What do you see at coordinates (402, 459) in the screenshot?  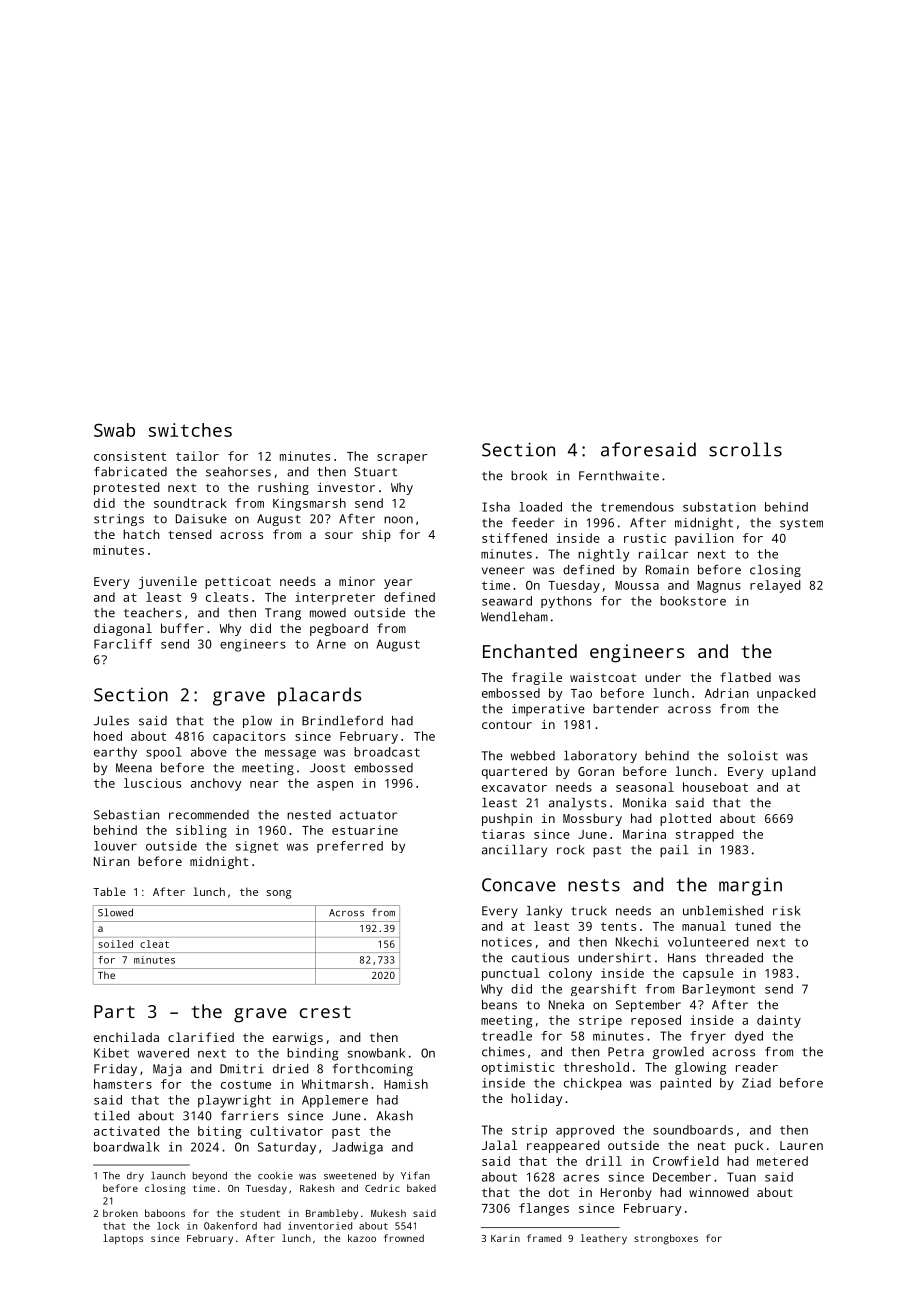 I see `scraper` at bounding box center [402, 459].
